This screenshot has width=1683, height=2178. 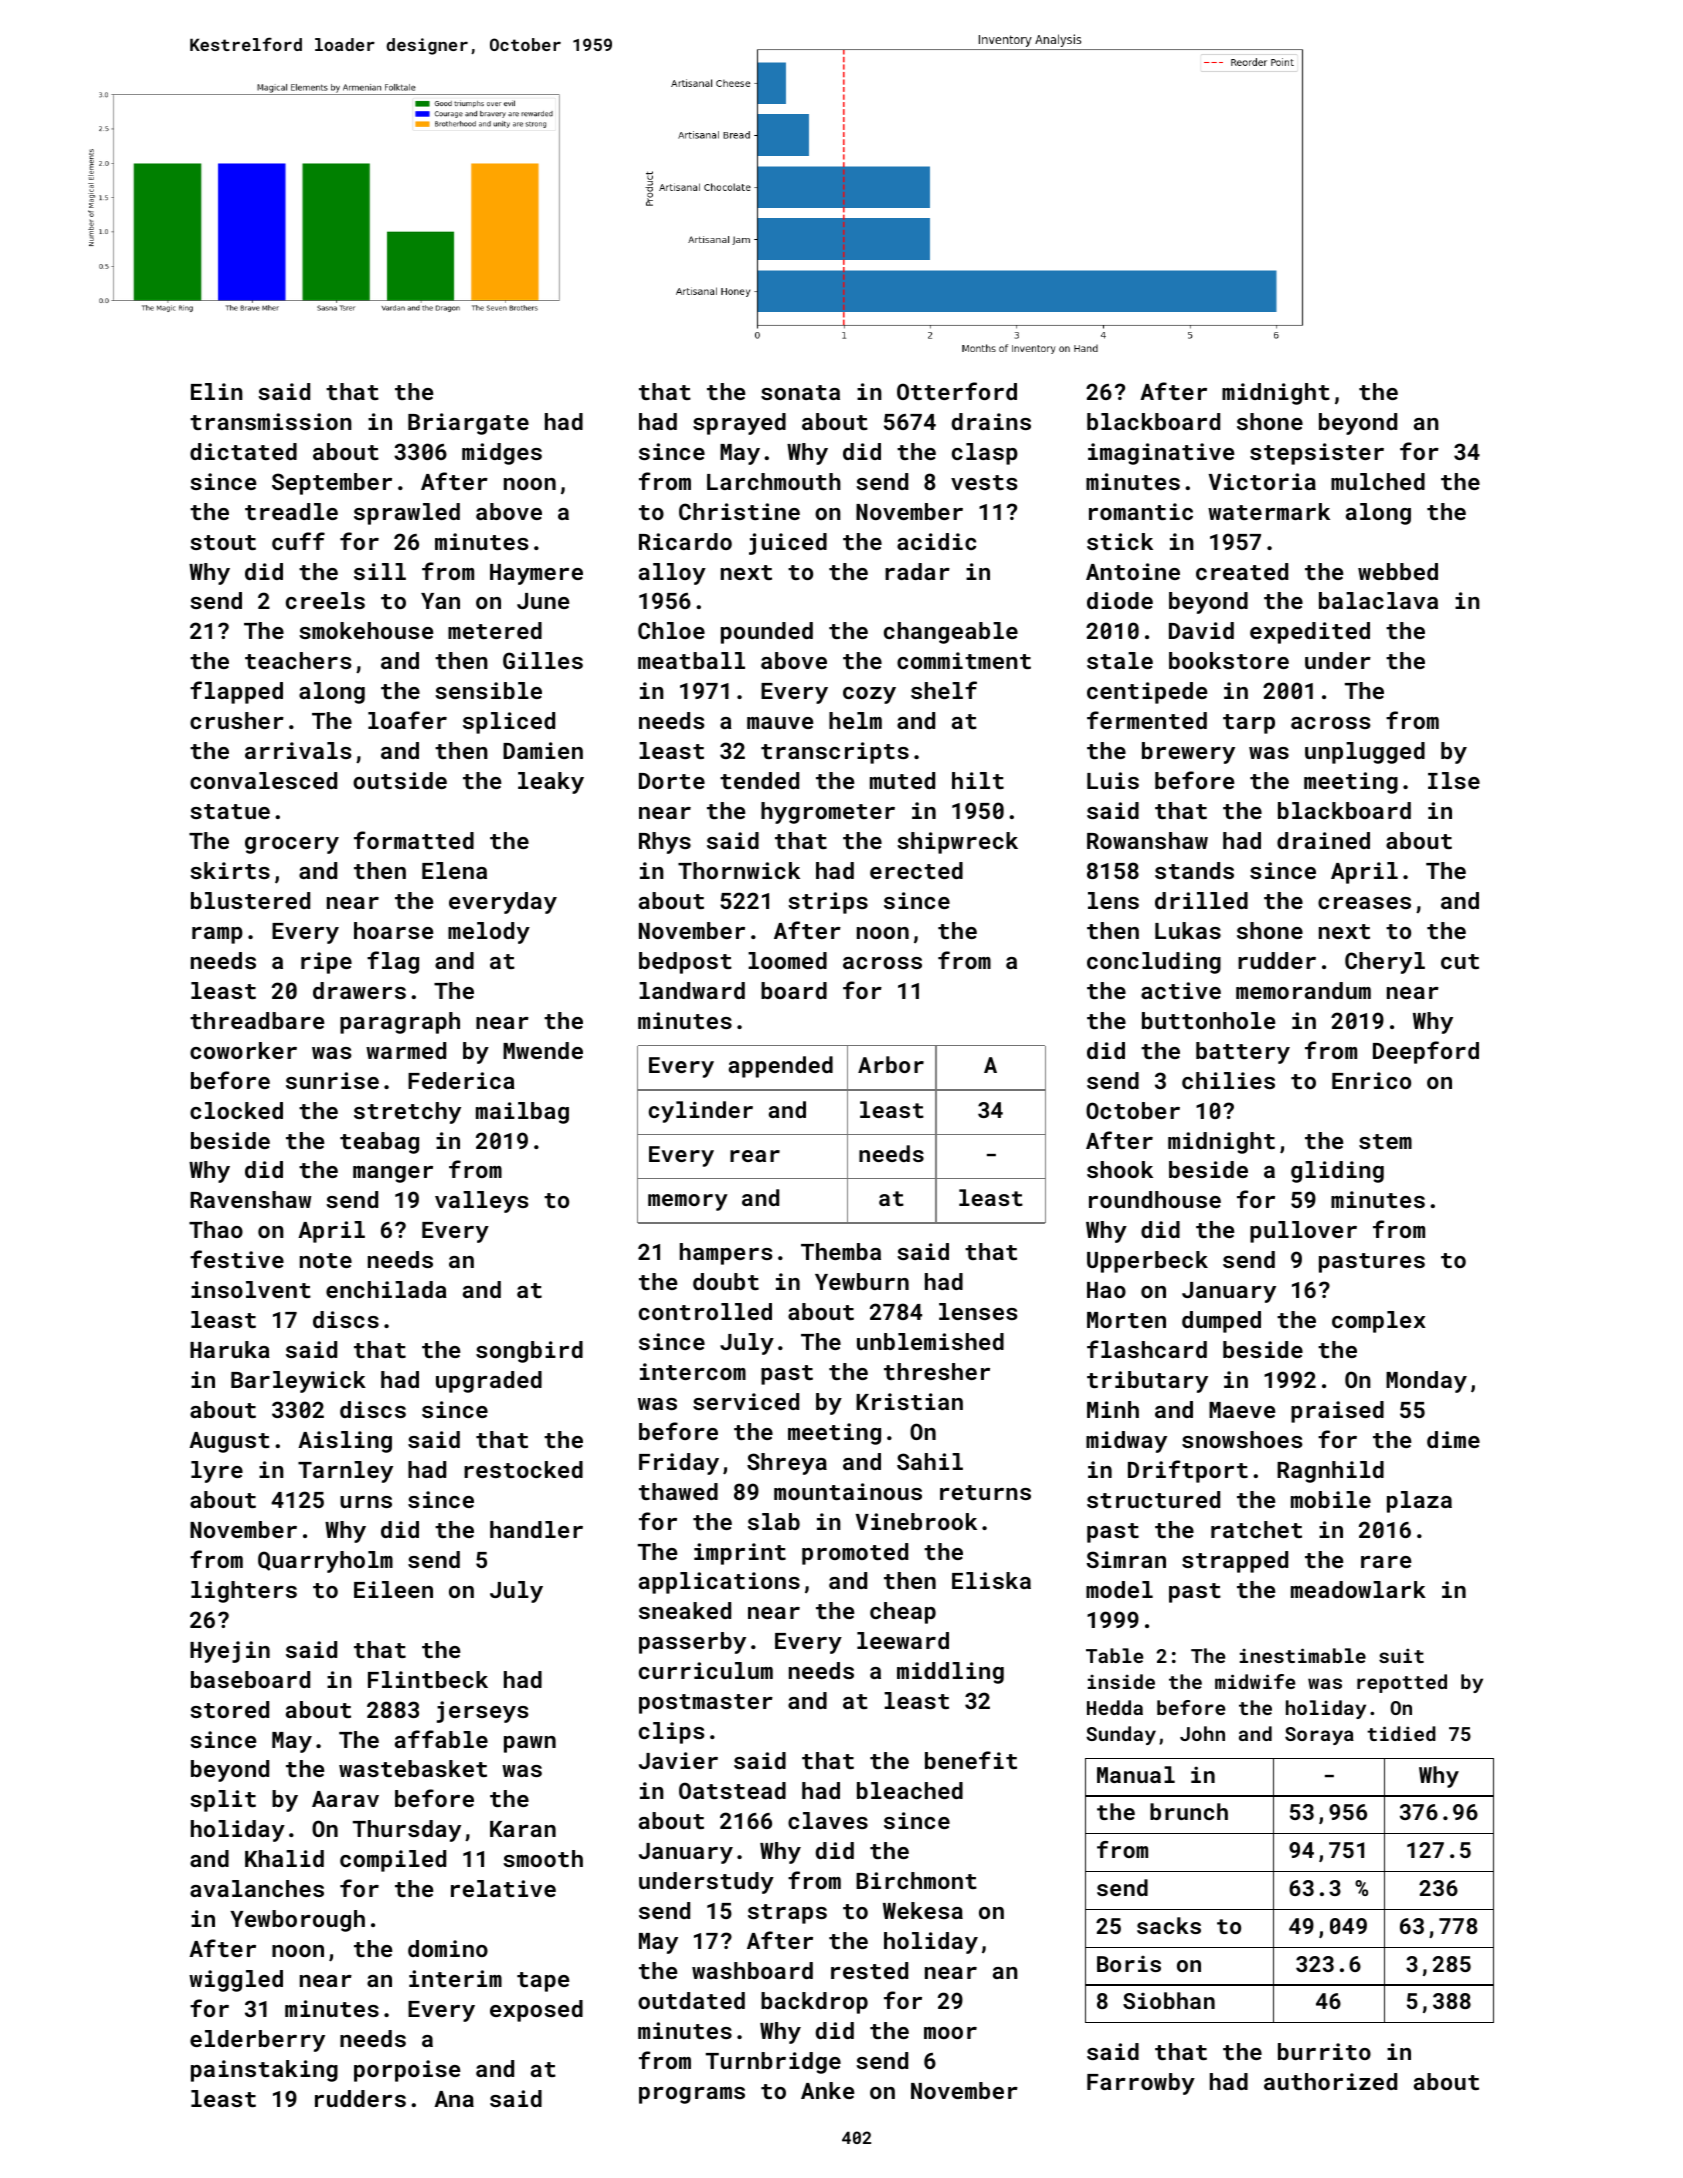 What do you see at coordinates (759, 780) in the screenshot?
I see `tended` at bounding box center [759, 780].
